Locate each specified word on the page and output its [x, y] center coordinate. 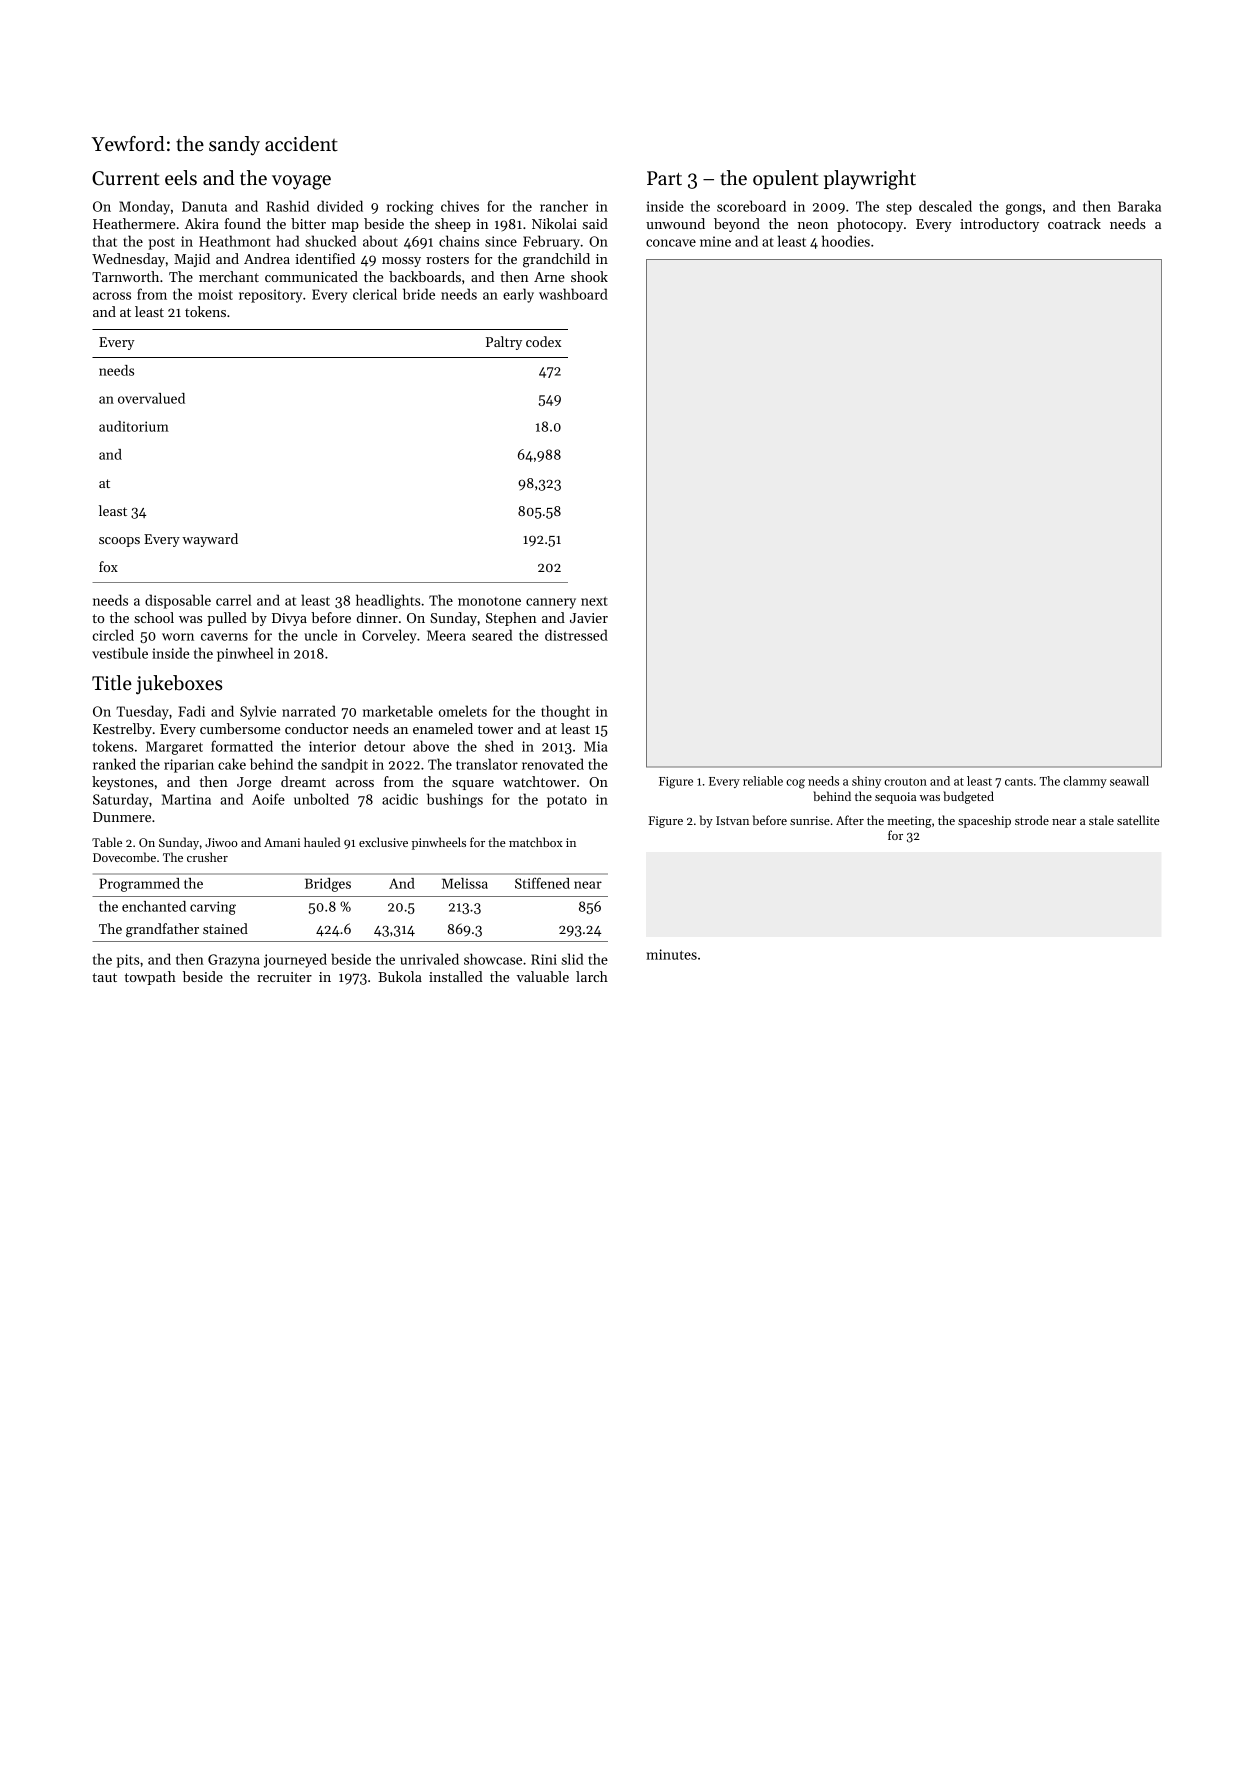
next [594, 601]
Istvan [732, 820]
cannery [551, 603]
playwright [870, 180]
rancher [564, 206]
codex [543, 341]
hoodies [846, 241]
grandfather [162, 930]
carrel [233, 600]
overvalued [151, 398]
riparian [189, 766]
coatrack [1074, 223]
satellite [1138, 820]
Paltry [504, 343]
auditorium [134, 426]
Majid [192, 260]
